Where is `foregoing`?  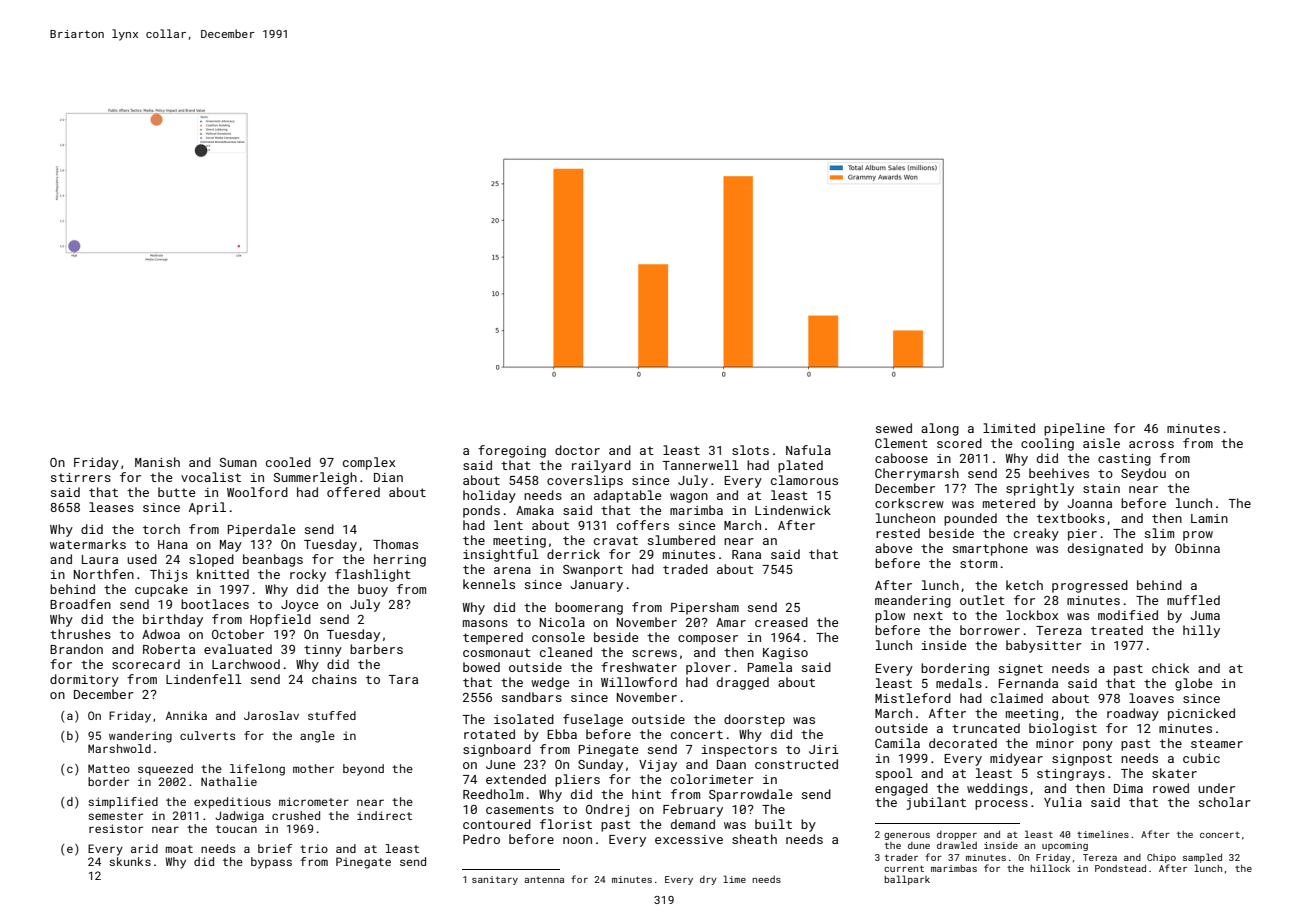
foregoing is located at coordinates (512, 451).
